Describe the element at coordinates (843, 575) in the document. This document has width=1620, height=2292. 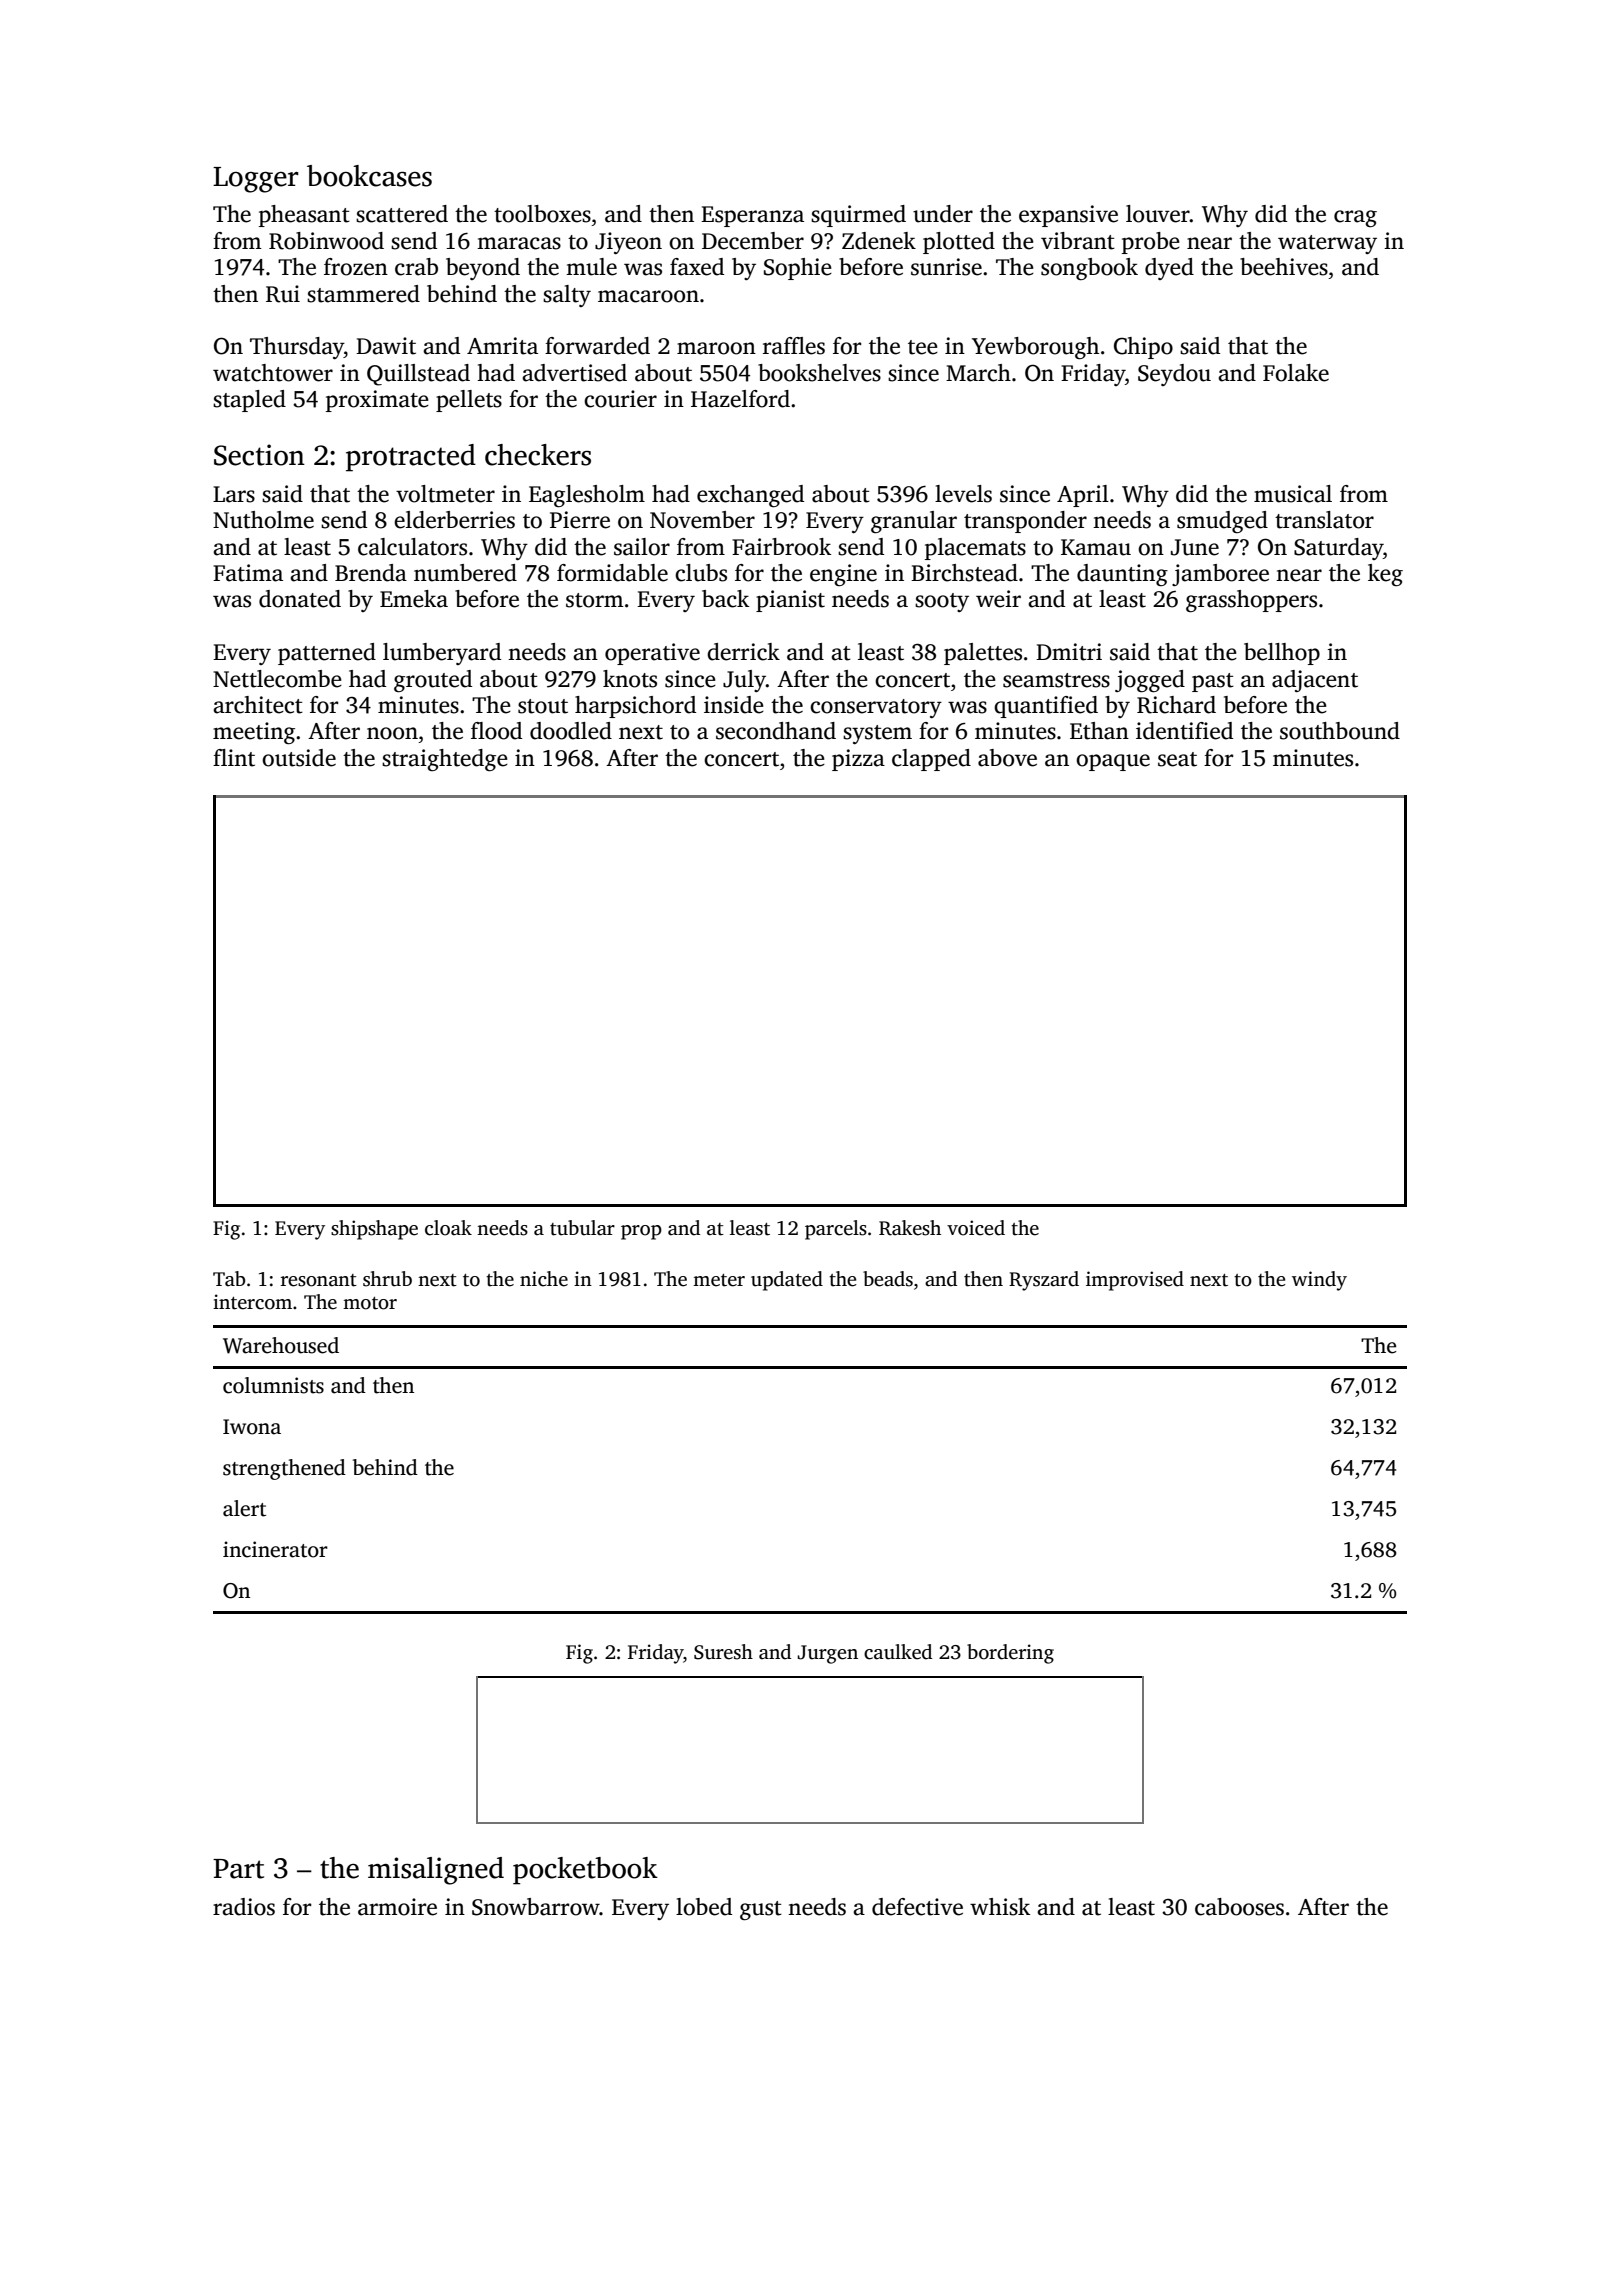
I see `engine` at that location.
